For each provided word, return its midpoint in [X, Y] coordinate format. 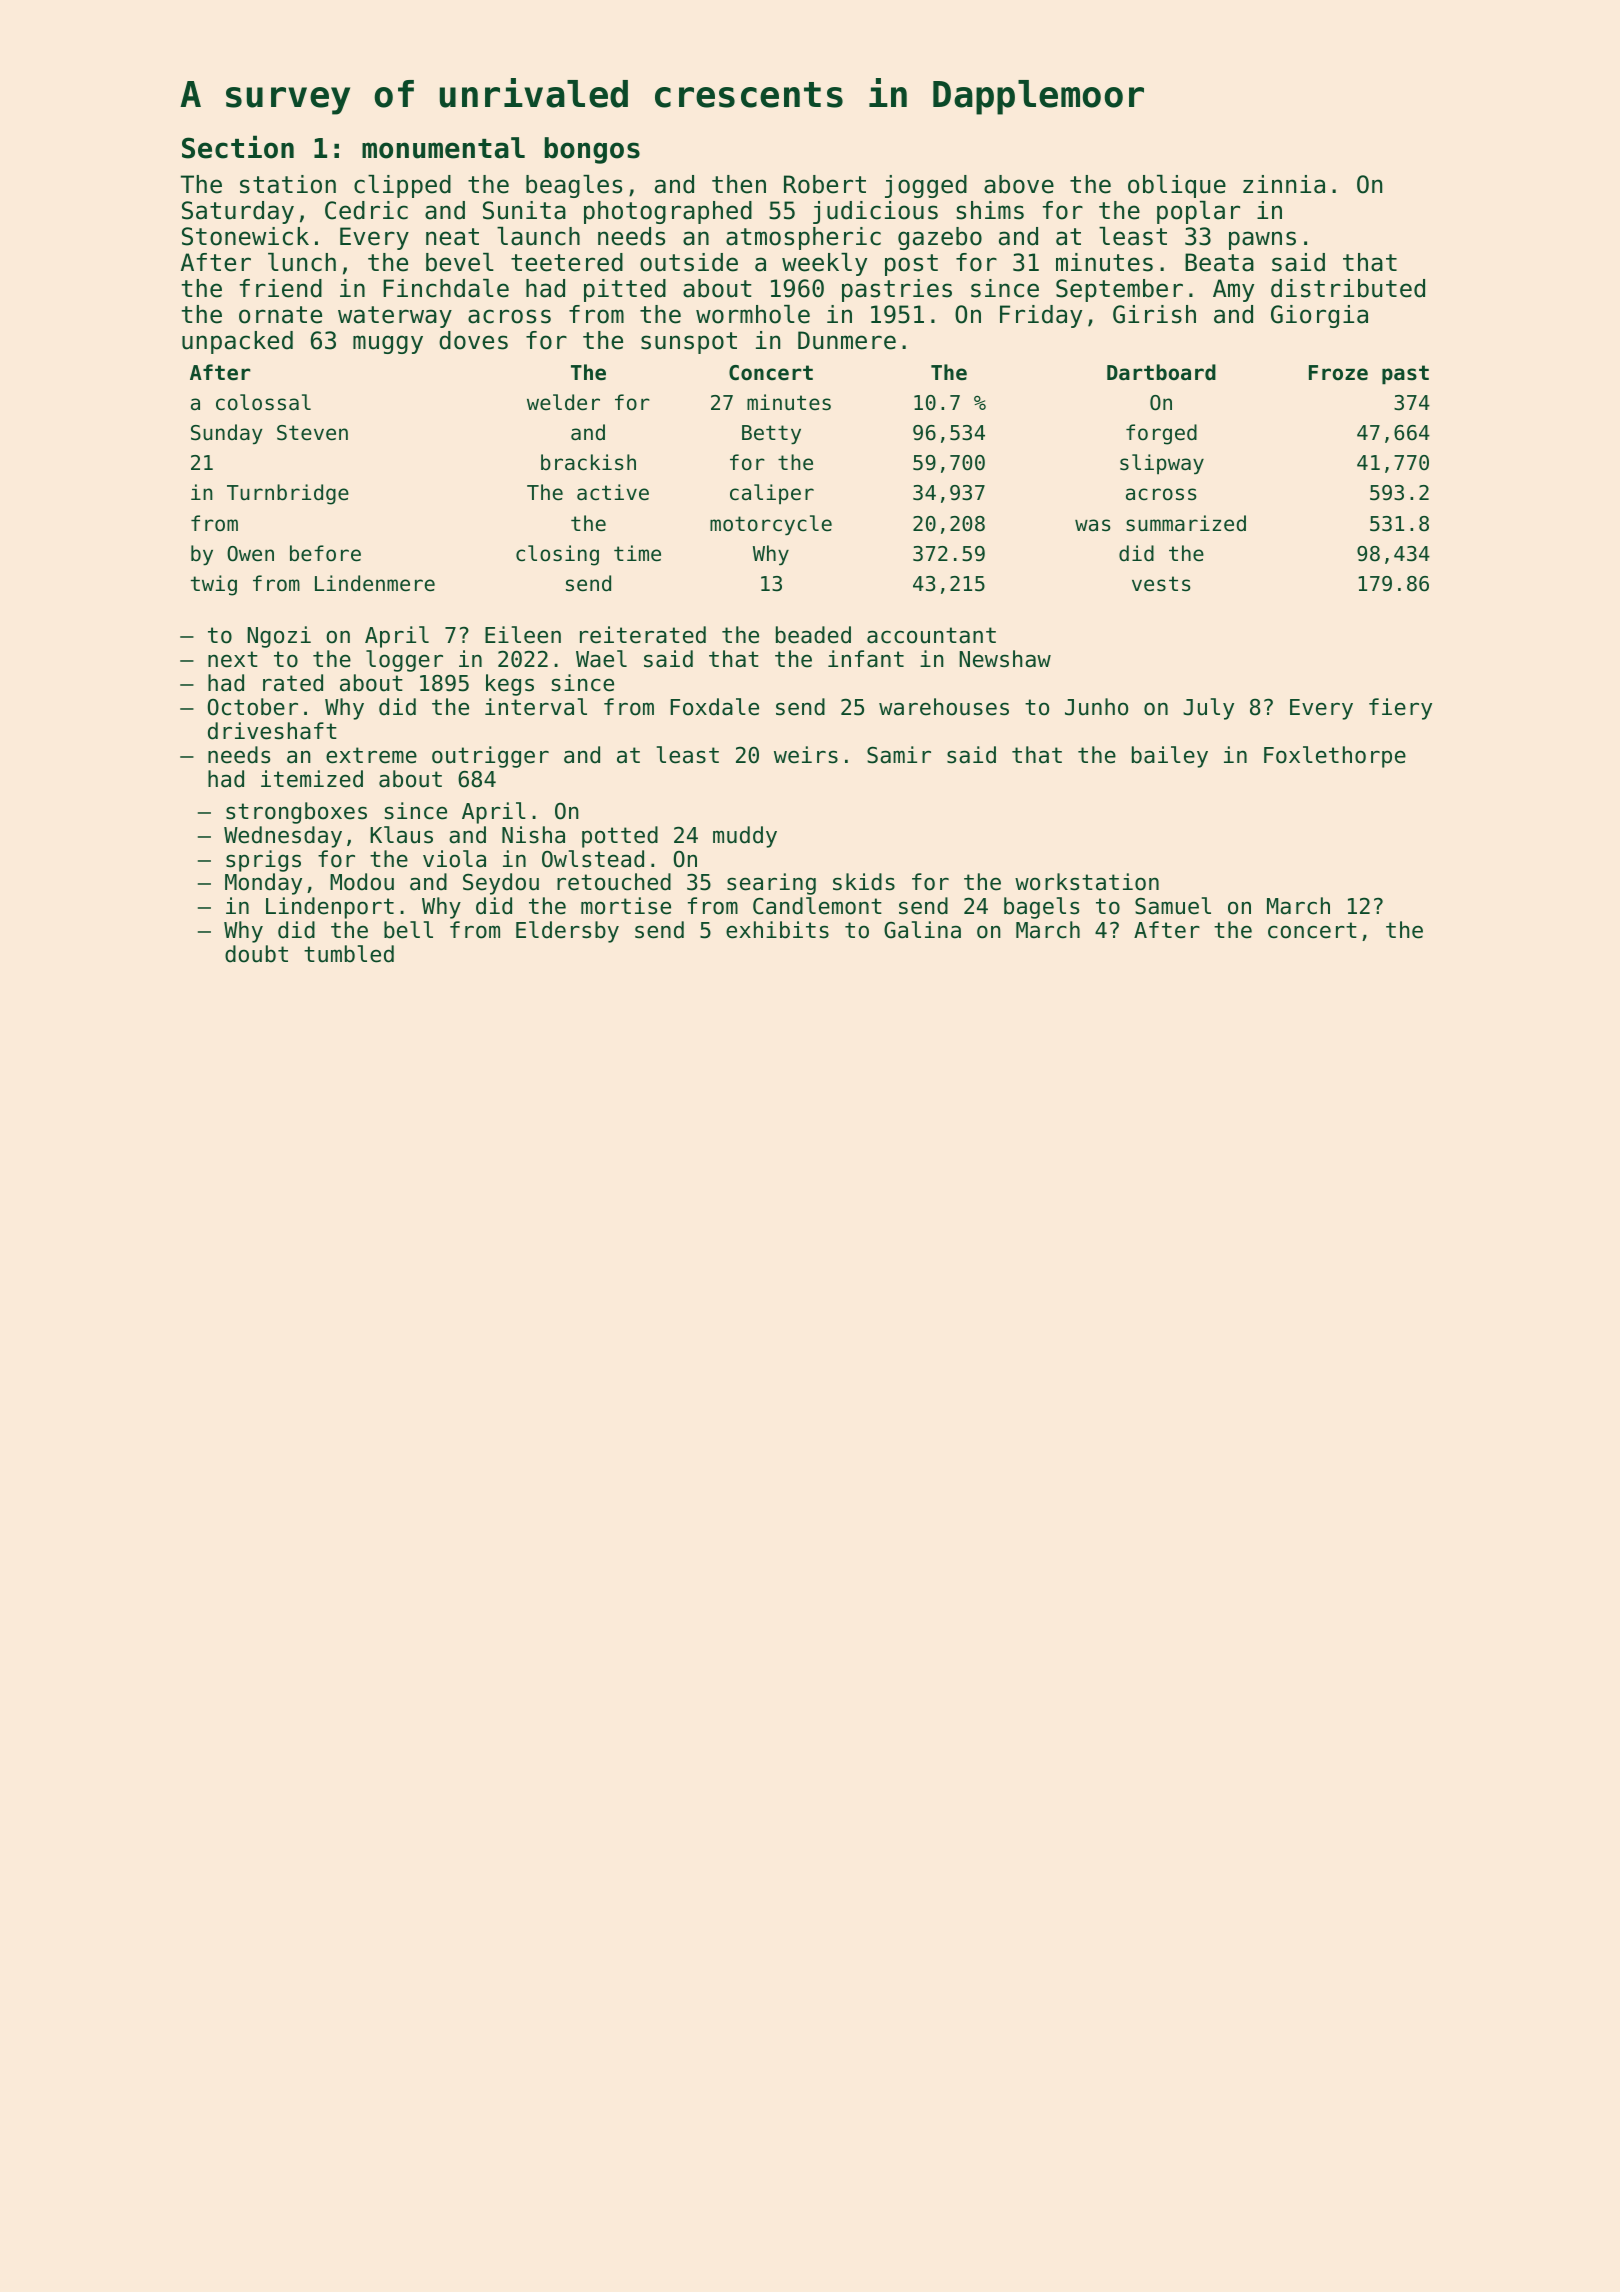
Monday [263, 884]
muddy [745, 837]
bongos [592, 150]
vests [1161, 584]
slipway [1162, 464]
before [325, 553]
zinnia [1284, 184]
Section [238, 147]
